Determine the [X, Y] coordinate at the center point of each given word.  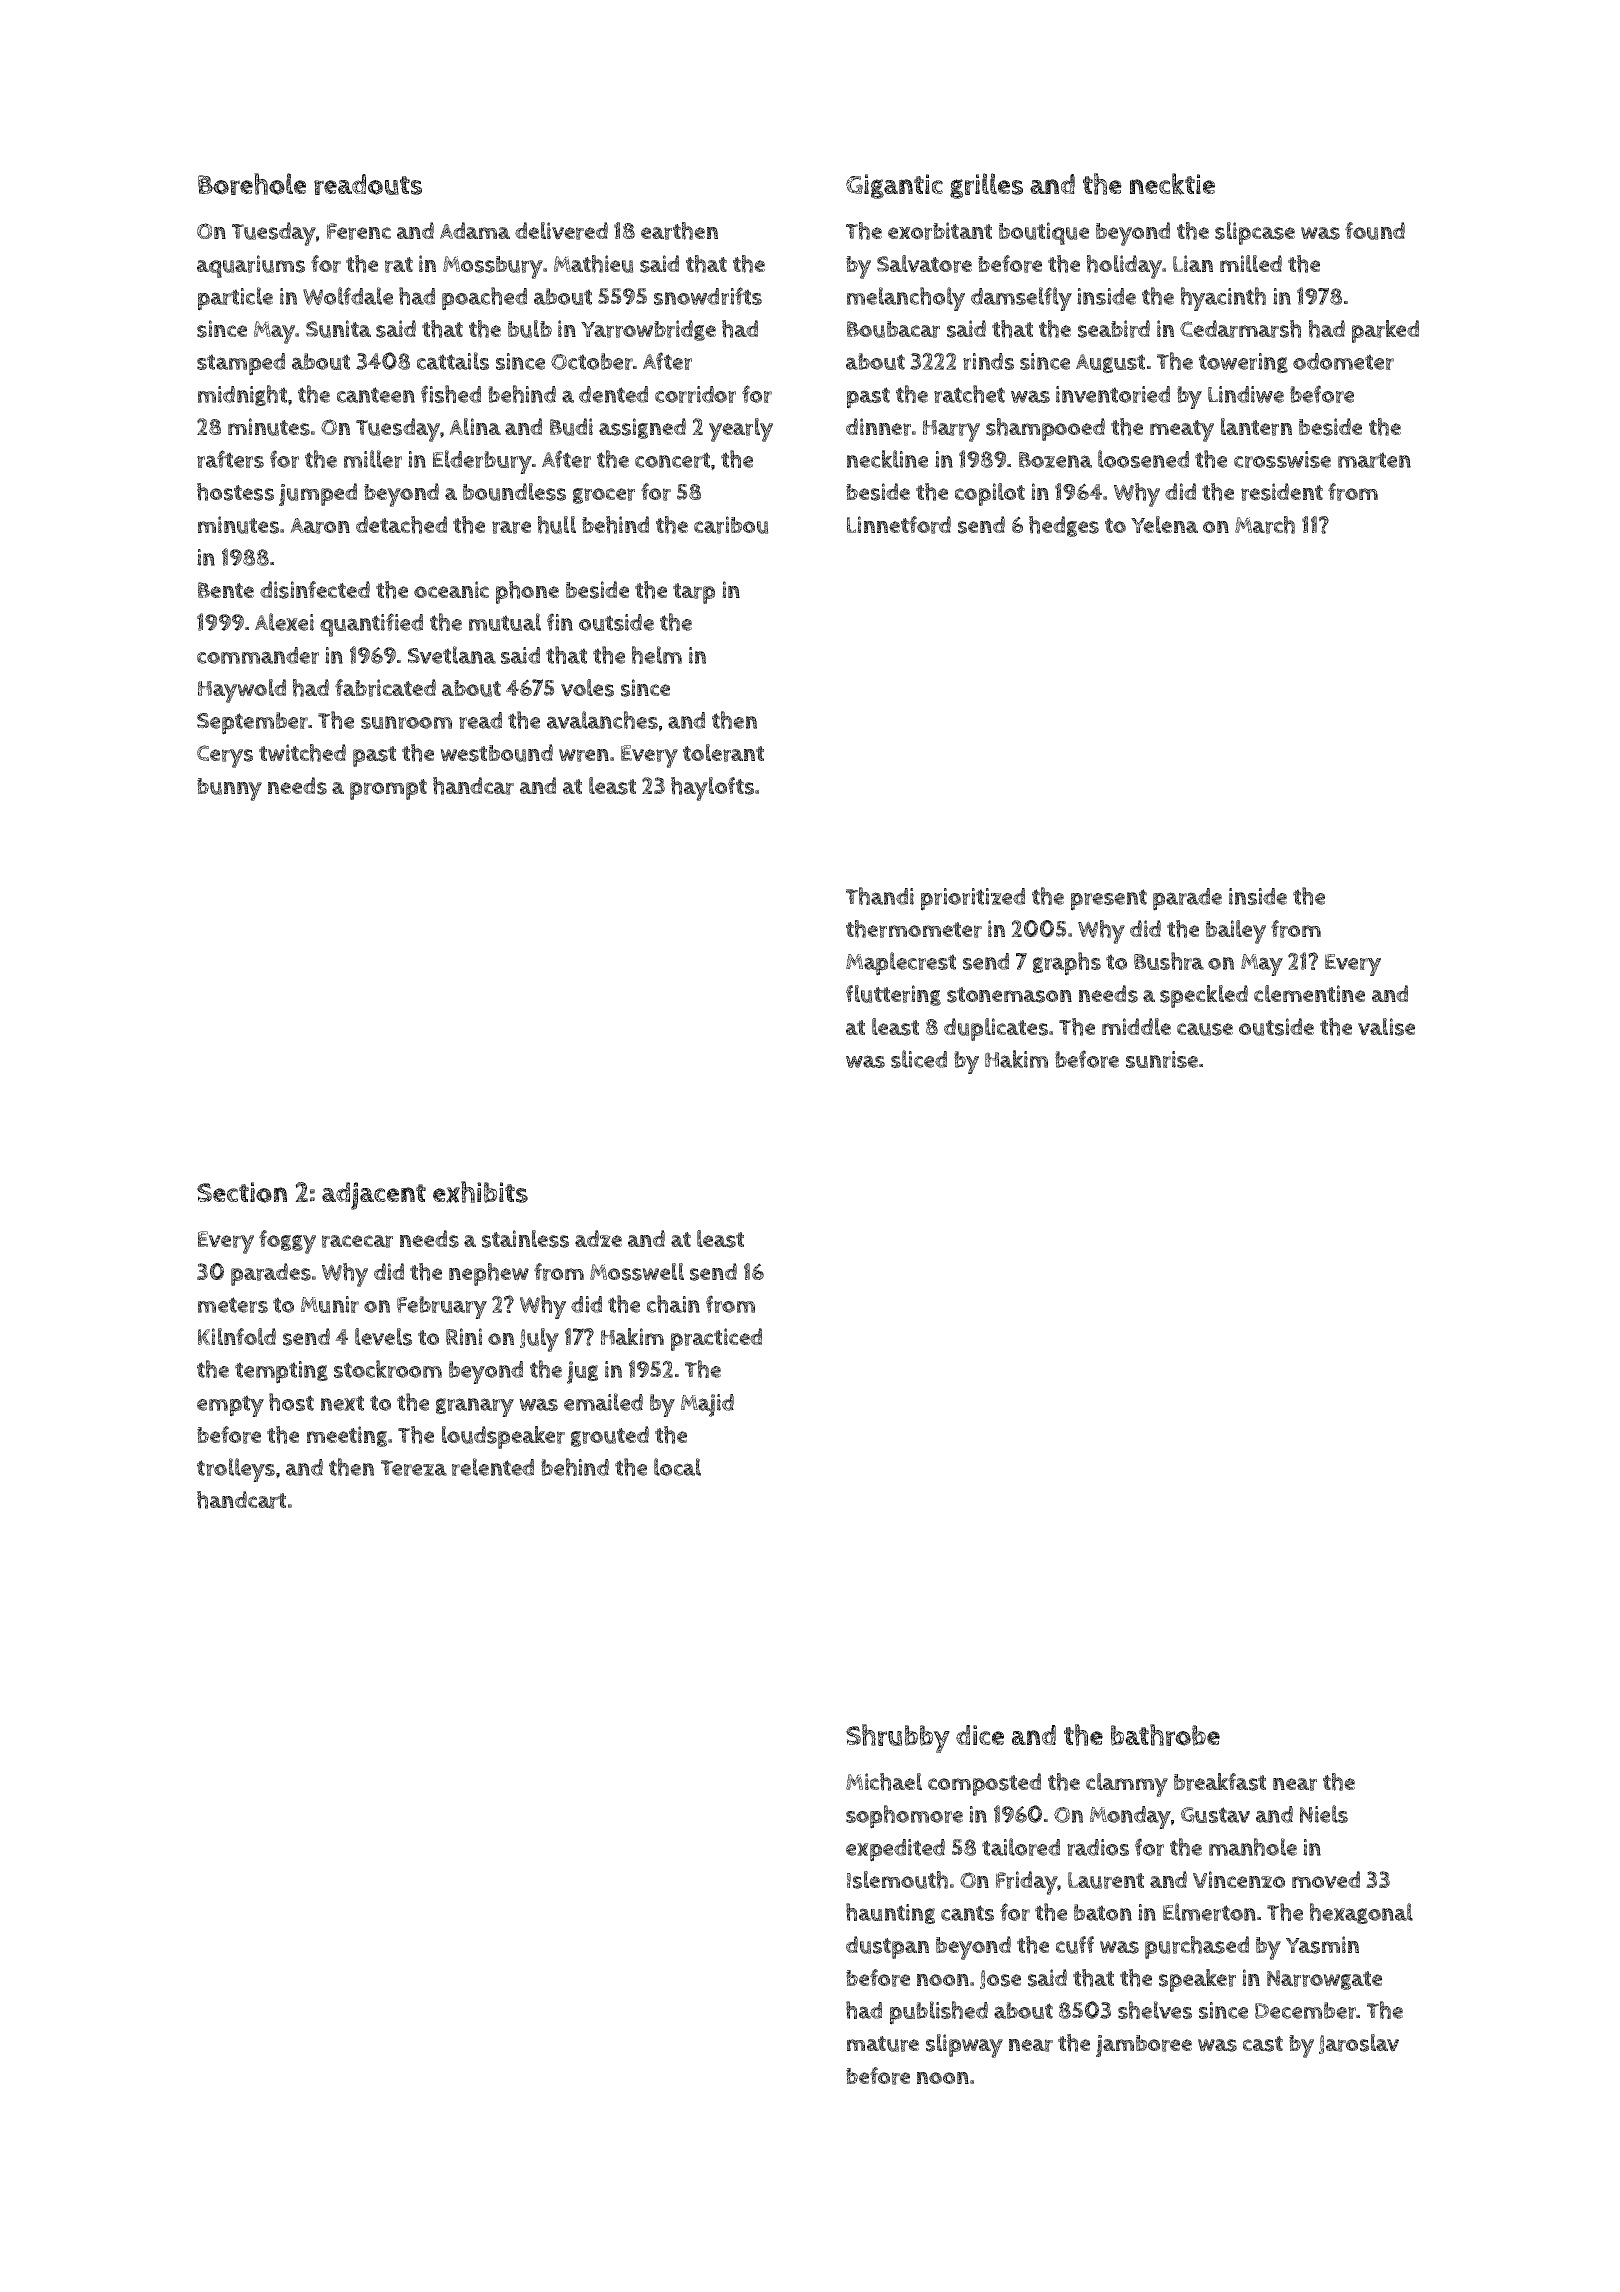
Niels [1324, 1814]
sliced [919, 1059]
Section [242, 1192]
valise [1386, 1027]
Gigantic [894, 186]
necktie [1172, 184]
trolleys [236, 1470]
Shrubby [898, 1738]
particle [235, 299]
